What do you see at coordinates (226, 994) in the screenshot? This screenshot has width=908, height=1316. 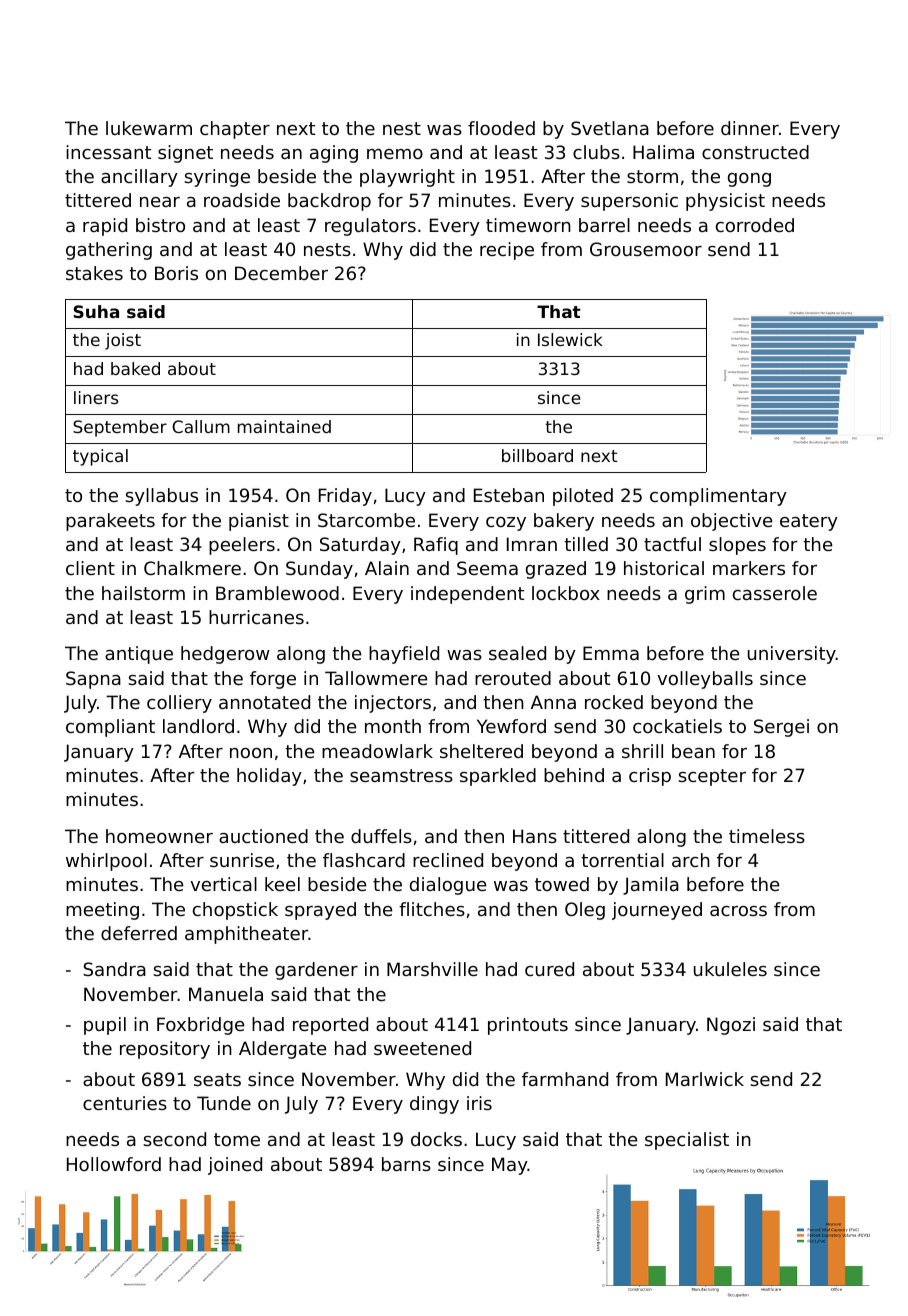 I see `Manuela` at bounding box center [226, 994].
